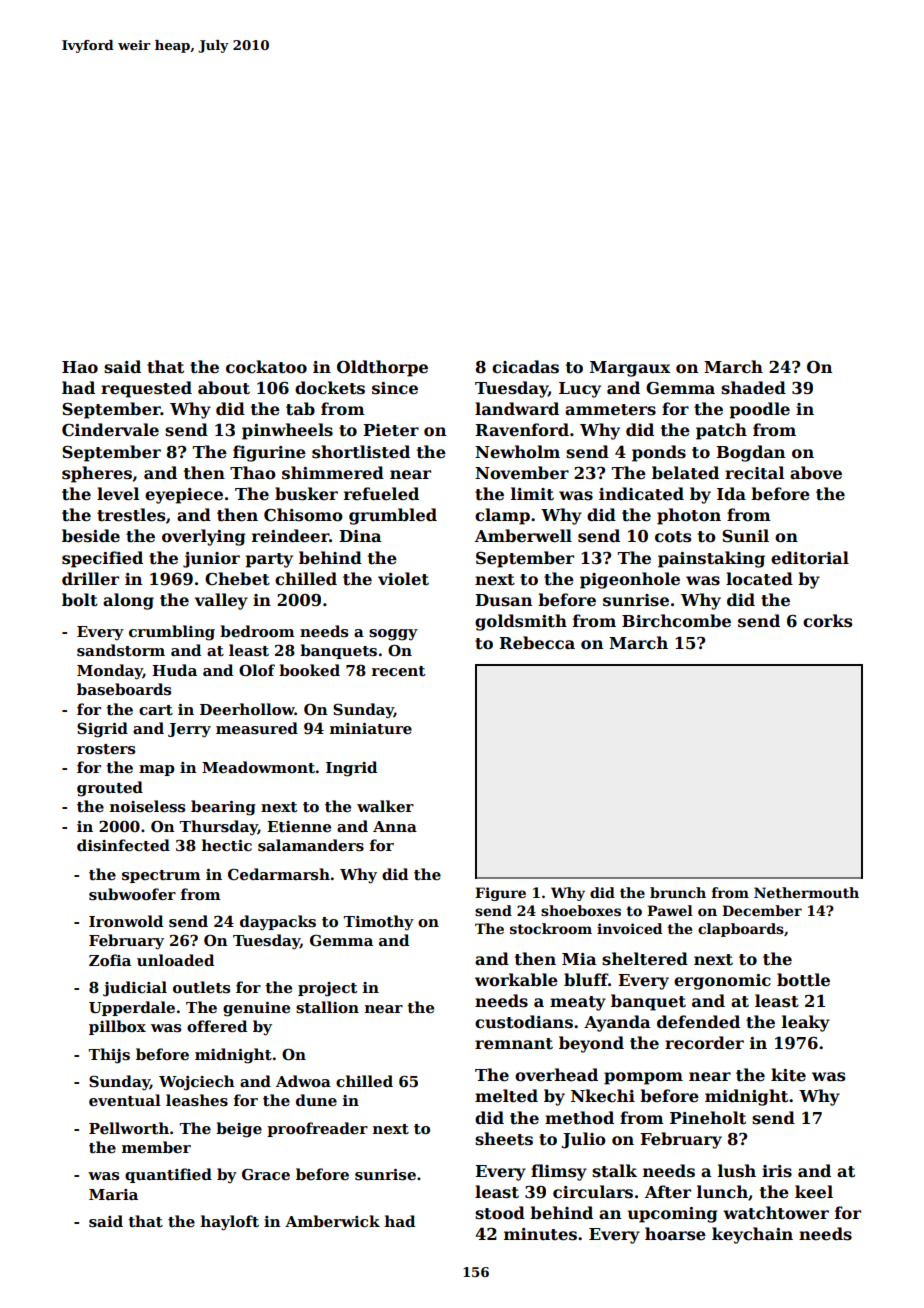 The image size is (924, 1308). I want to click on cockatoo, so click(266, 367).
